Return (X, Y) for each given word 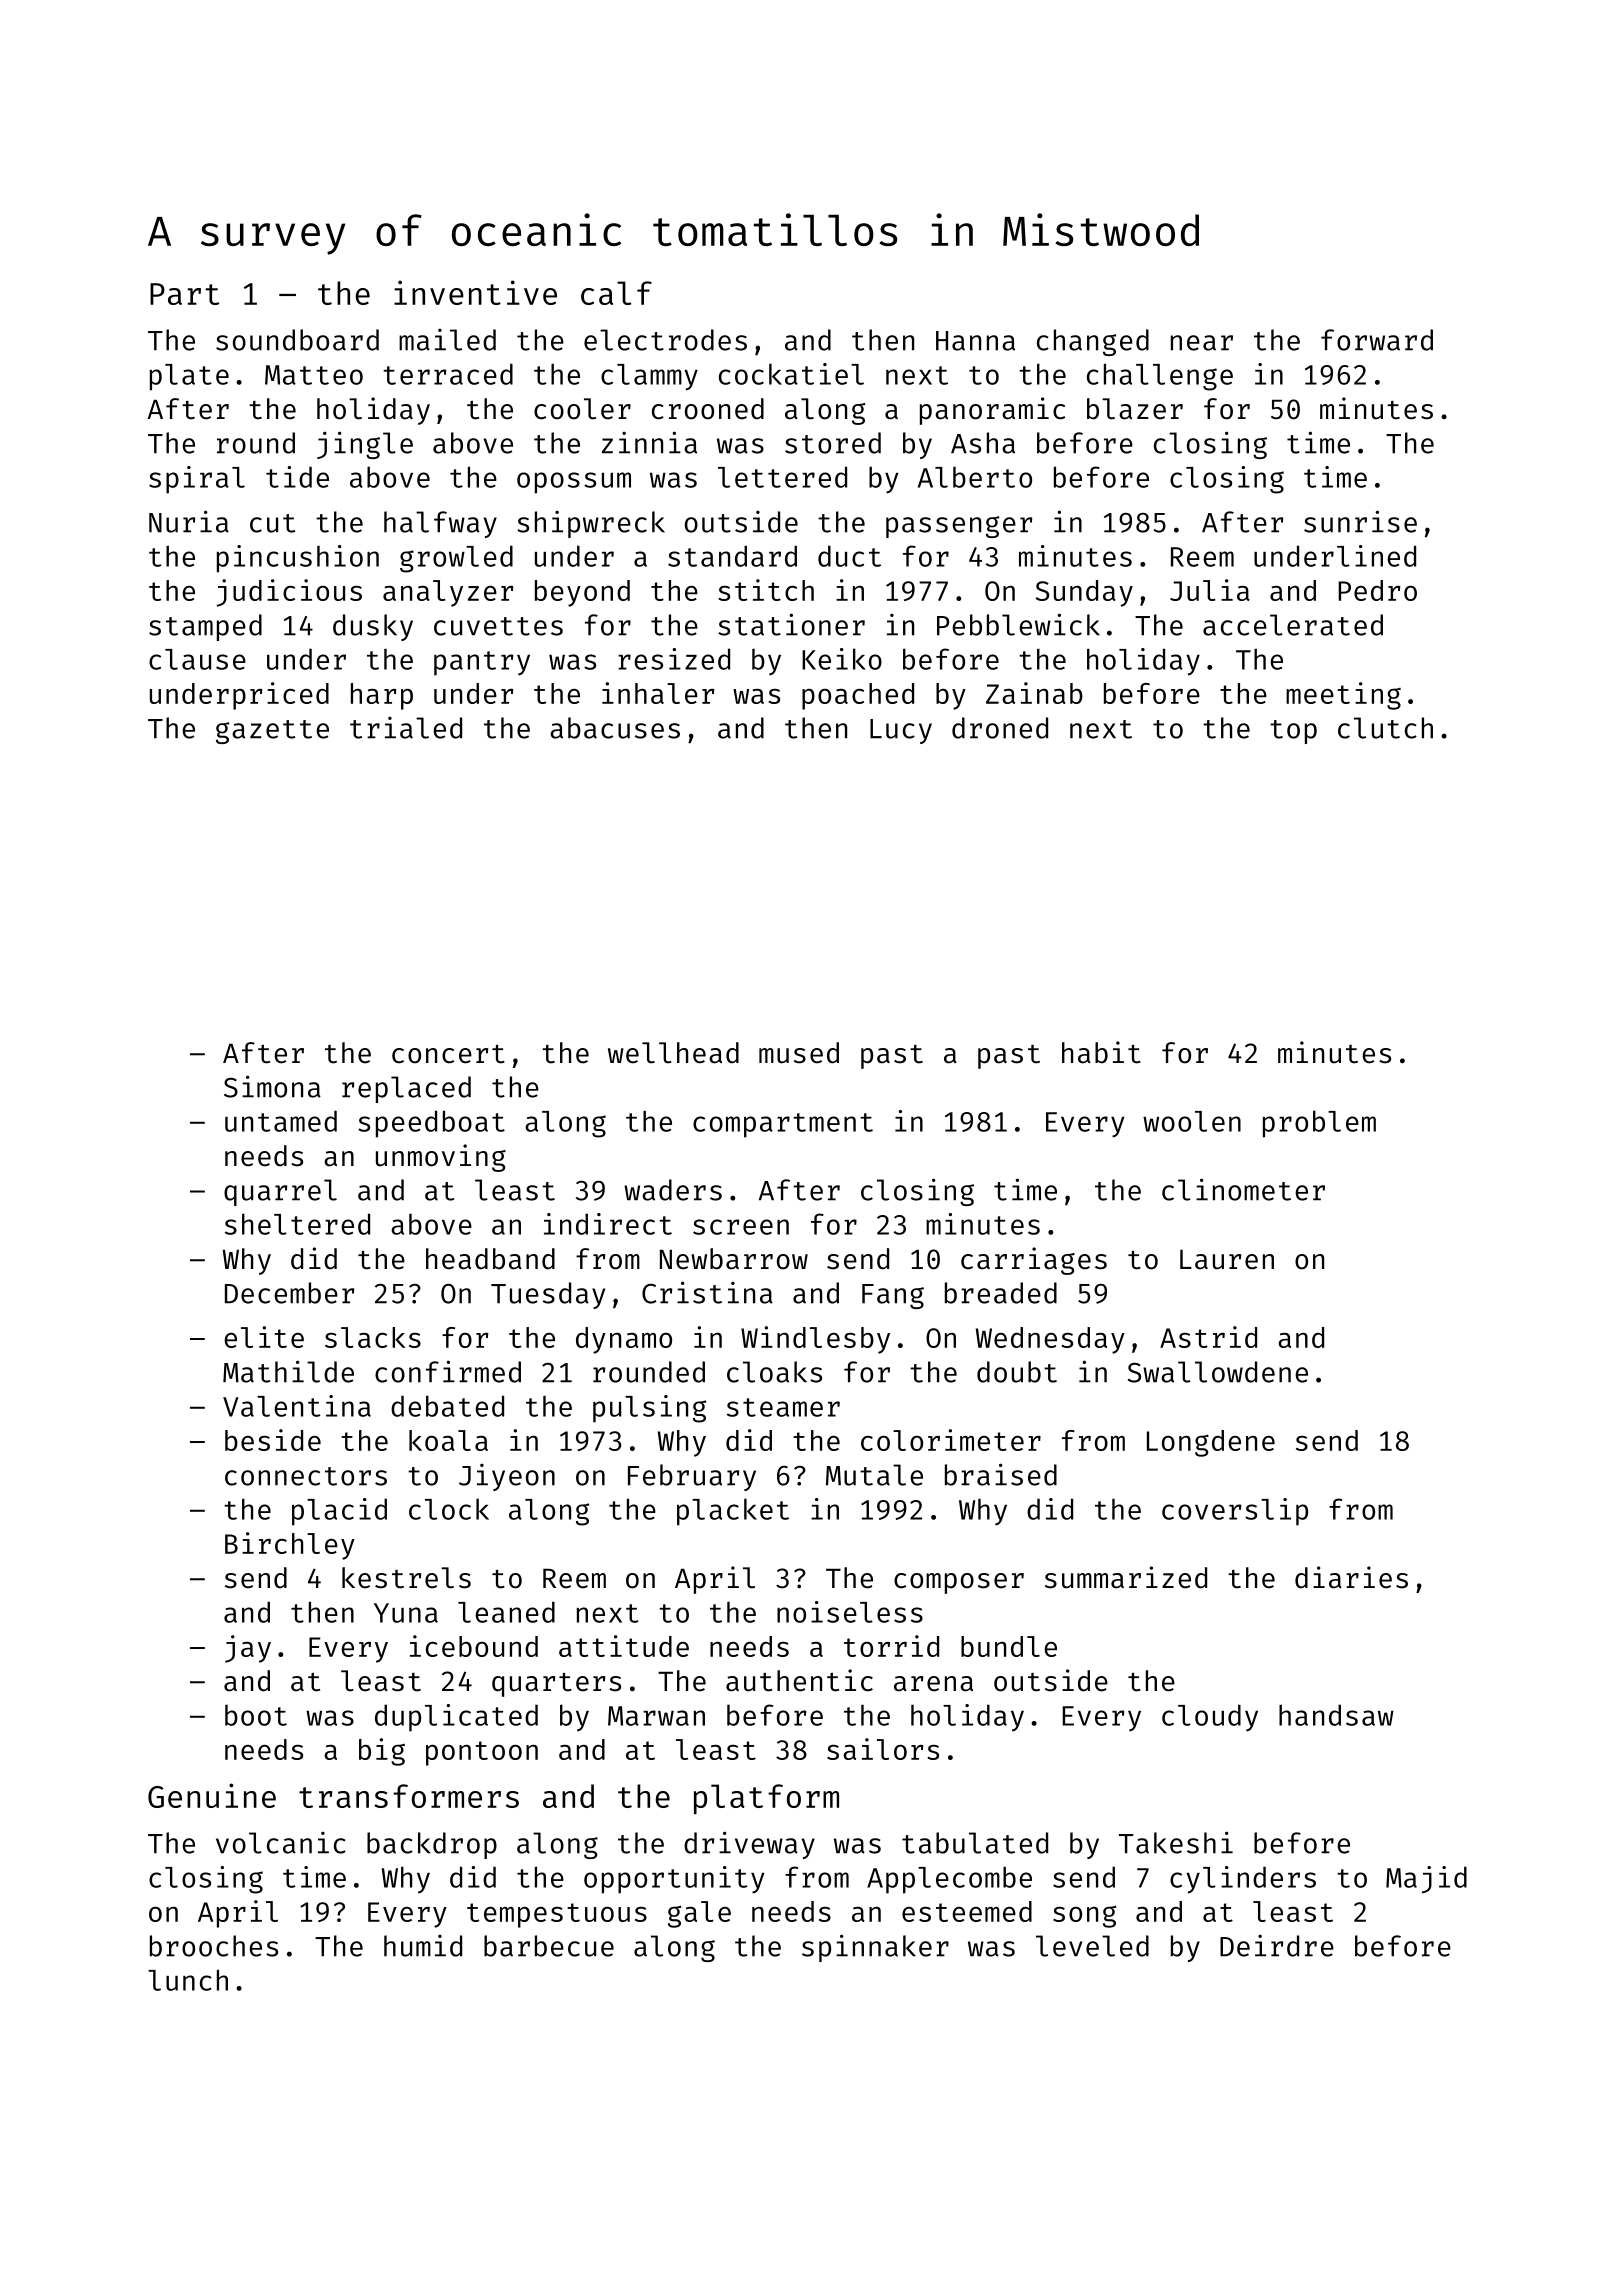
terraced (448, 374)
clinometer (1243, 1189)
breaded (1001, 1293)
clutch (1385, 728)
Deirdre (1277, 1945)
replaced (406, 1089)
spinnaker (875, 1948)
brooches (214, 1946)
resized (674, 659)
